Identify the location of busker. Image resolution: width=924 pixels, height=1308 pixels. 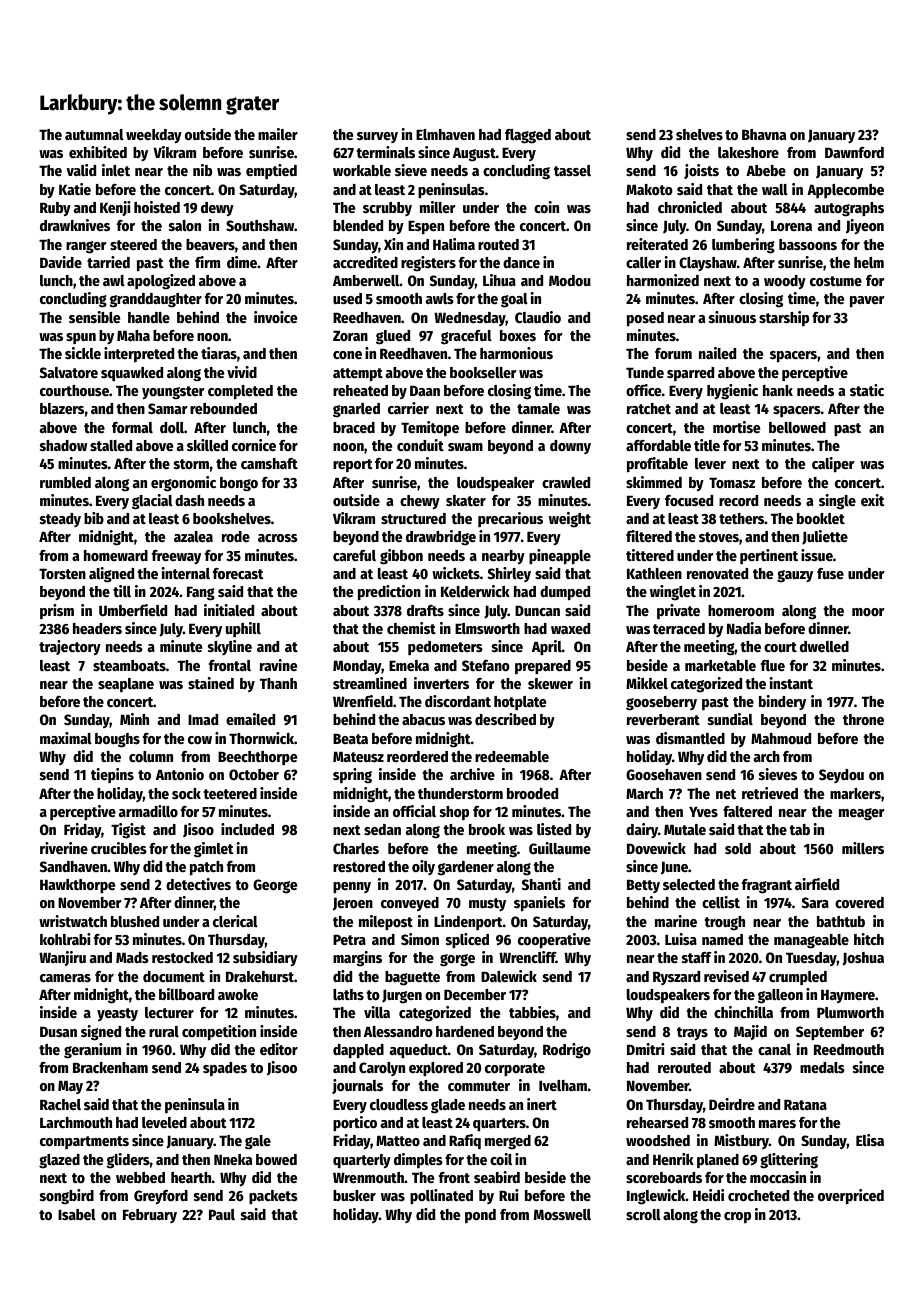
(354, 1195).
